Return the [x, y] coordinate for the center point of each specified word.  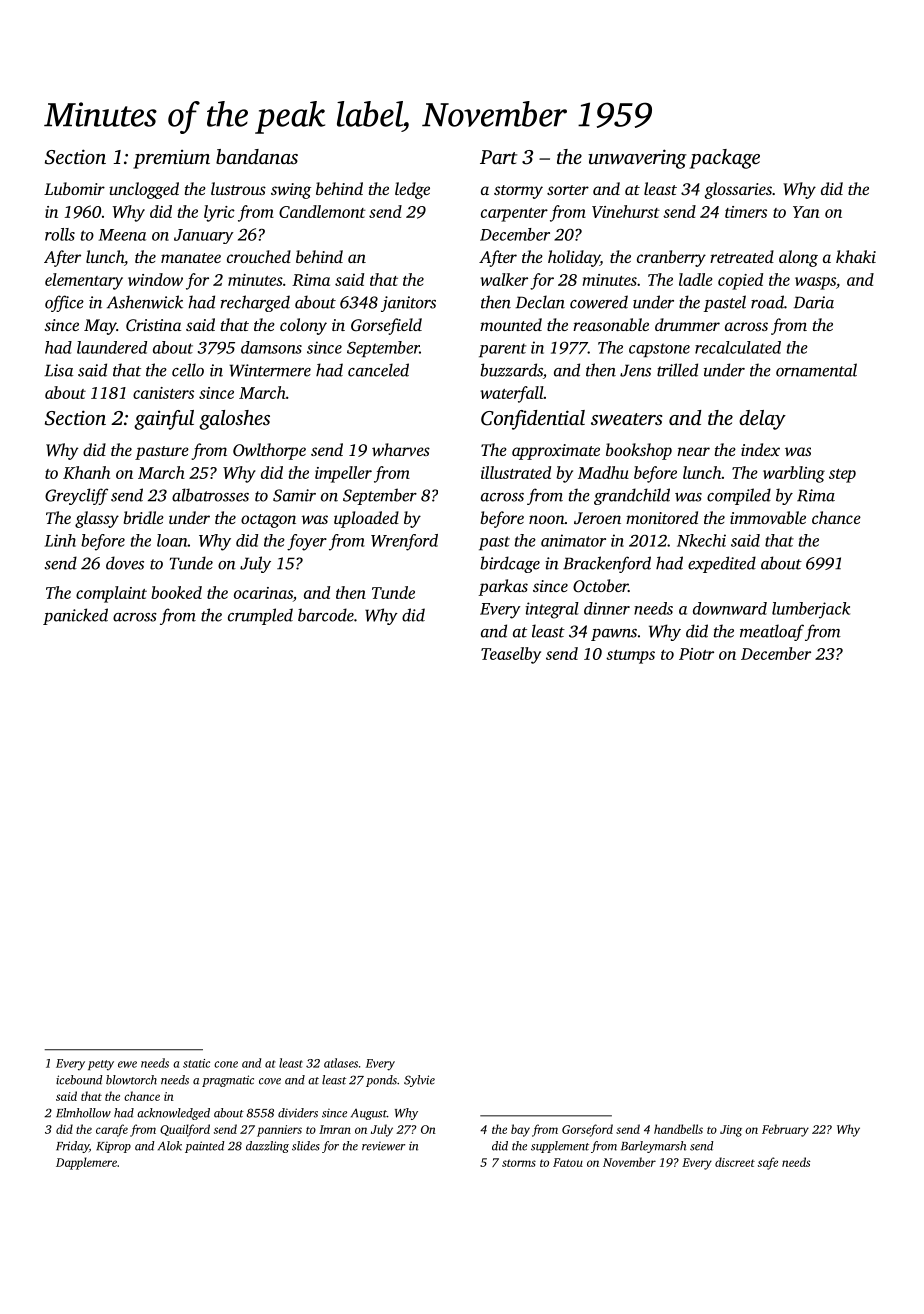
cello [188, 370]
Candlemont [322, 211]
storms [519, 1163]
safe [768, 1163]
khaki [856, 256]
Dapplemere [86, 1163]
